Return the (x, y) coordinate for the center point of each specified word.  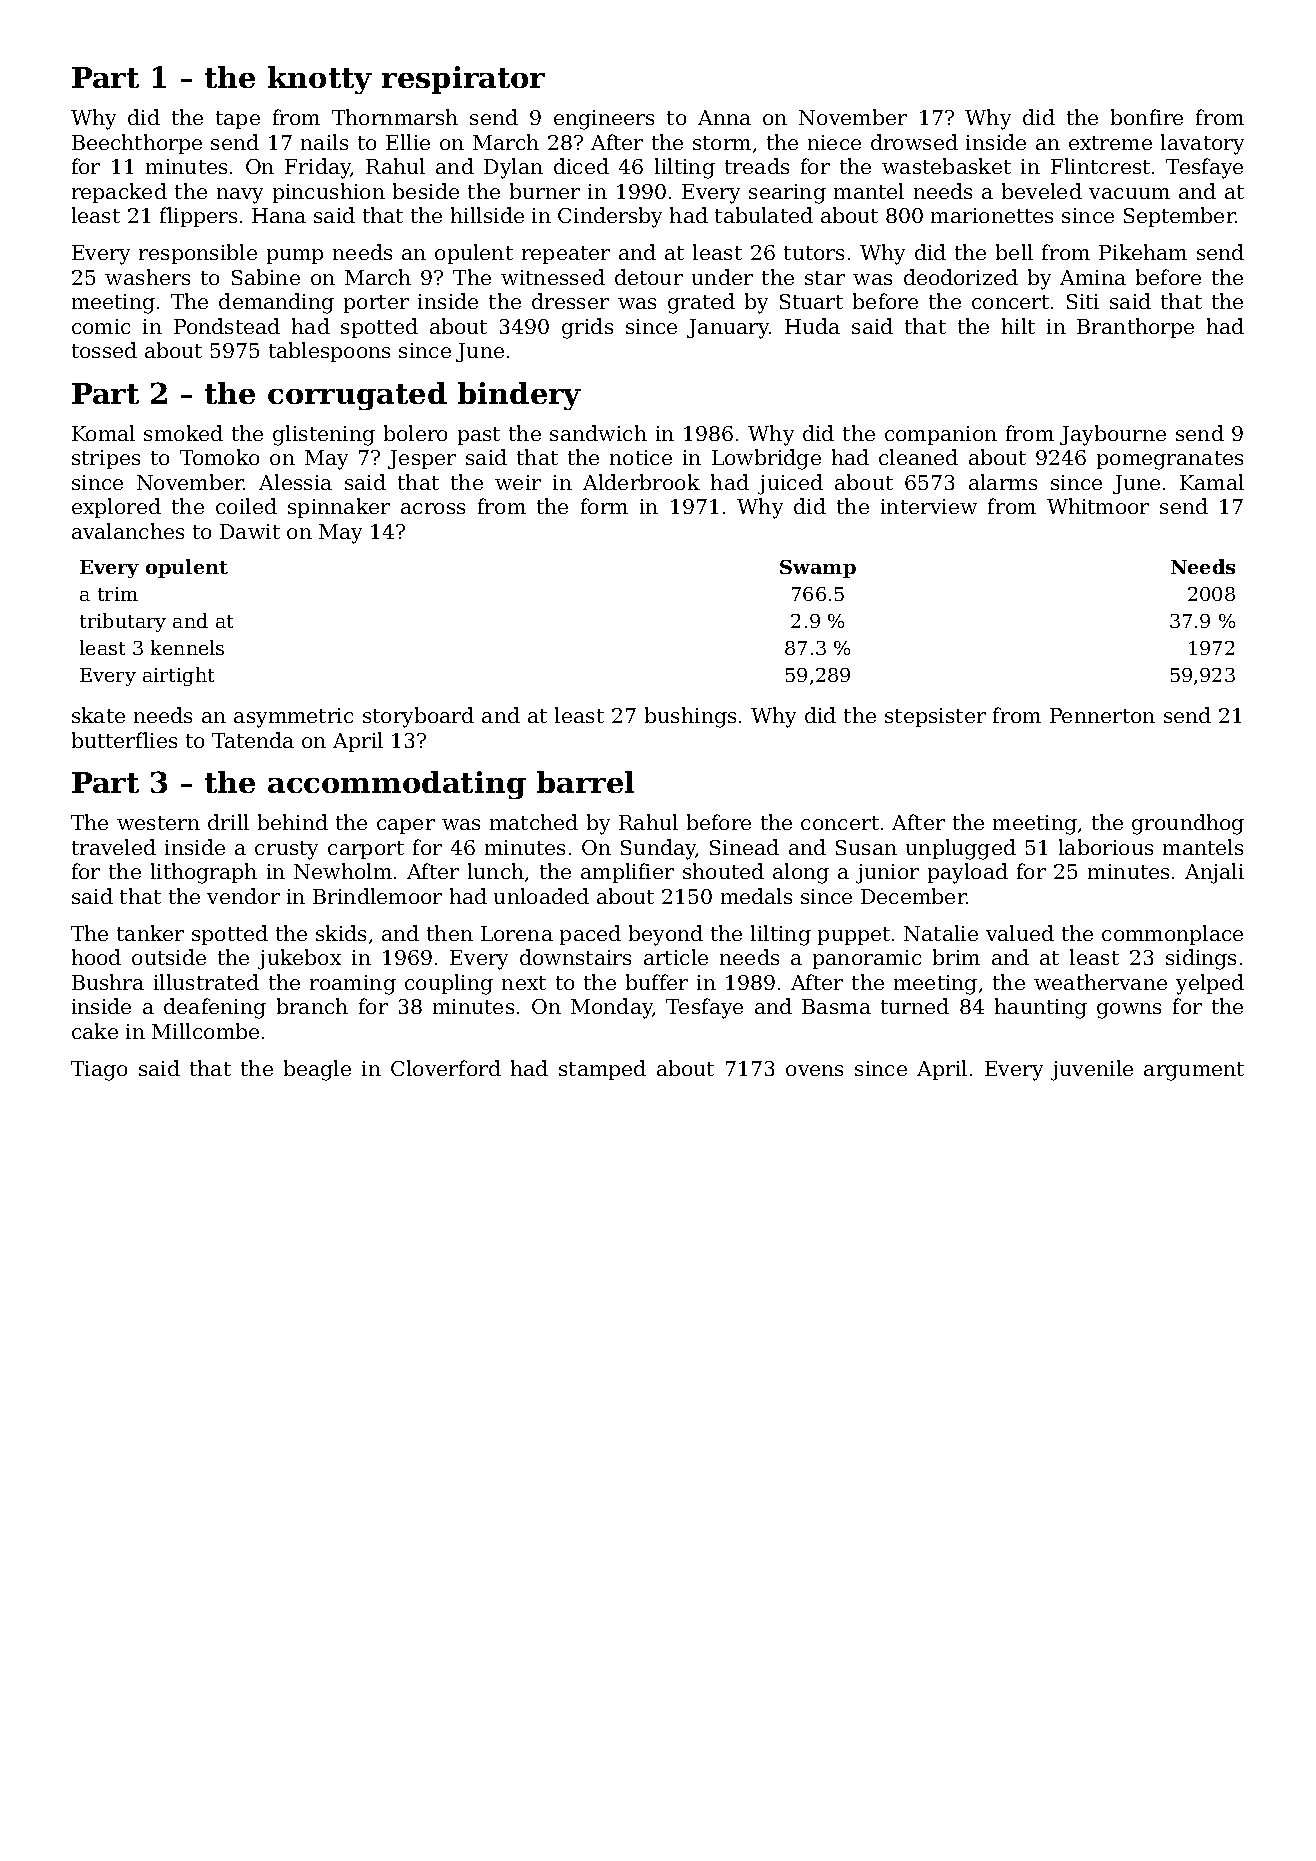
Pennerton (1102, 715)
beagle (317, 1070)
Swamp (818, 569)
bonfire (1147, 117)
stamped (602, 1070)
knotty (320, 80)
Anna (724, 117)
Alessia (295, 482)
